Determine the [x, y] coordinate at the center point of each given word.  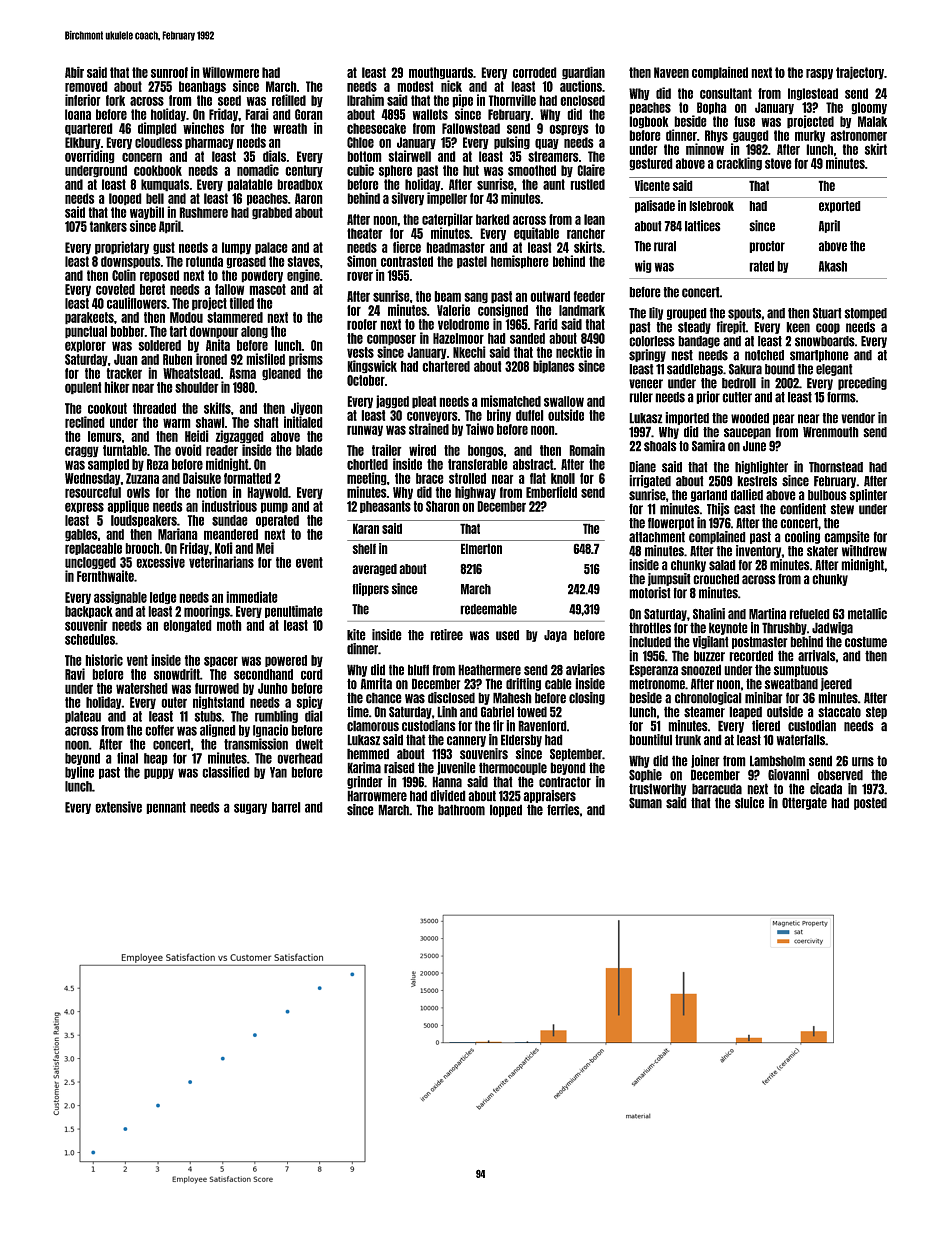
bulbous [827, 495]
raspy [819, 74]
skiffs [217, 408]
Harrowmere [377, 796]
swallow [564, 401]
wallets [430, 114]
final [127, 758]
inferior [83, 100]
